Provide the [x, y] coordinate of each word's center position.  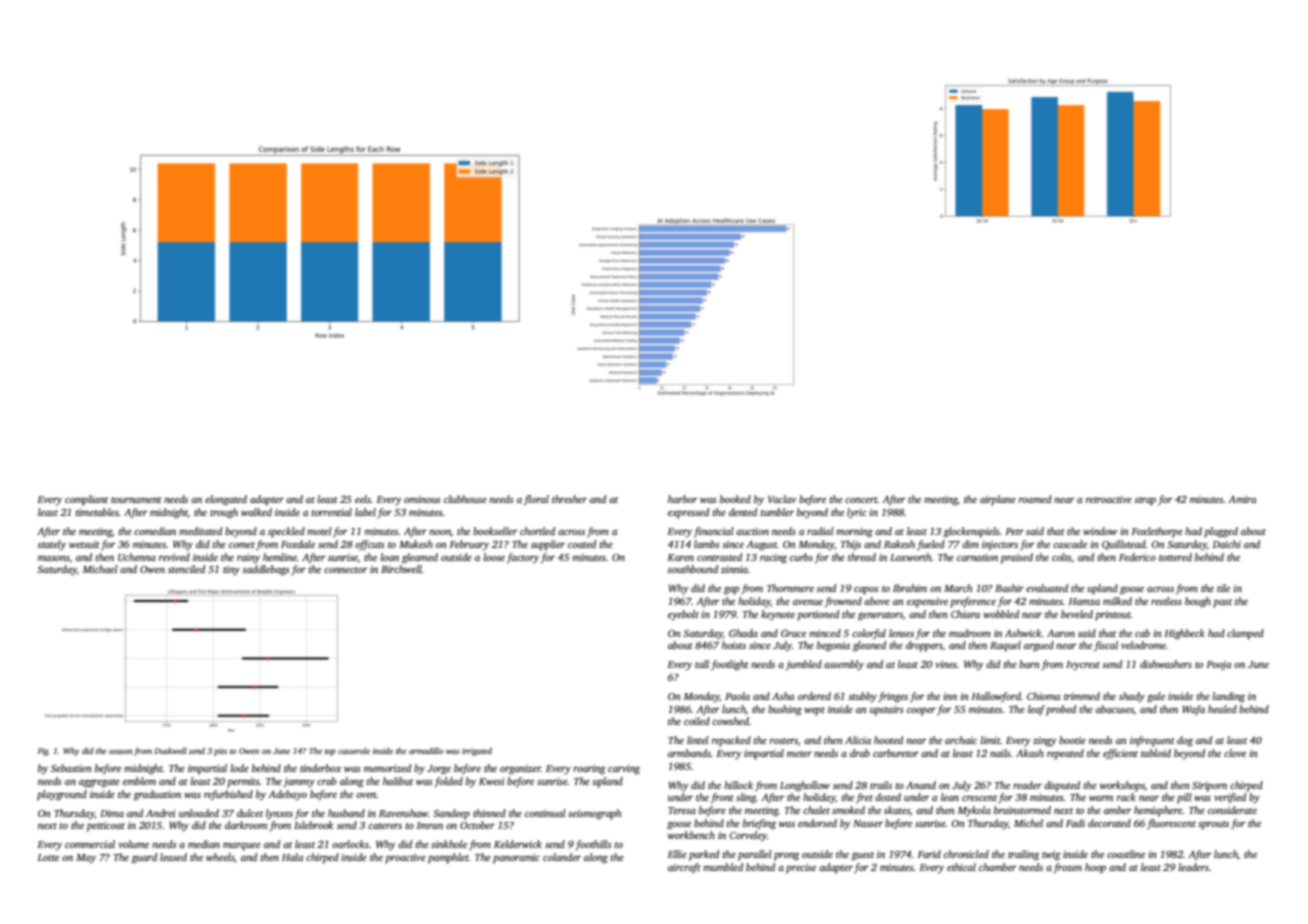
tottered [1175, 557]
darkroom [246, 825]
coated [582, 544]
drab [860, 753]
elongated [226, 500]
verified [1230, 798]
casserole [354, 750]
